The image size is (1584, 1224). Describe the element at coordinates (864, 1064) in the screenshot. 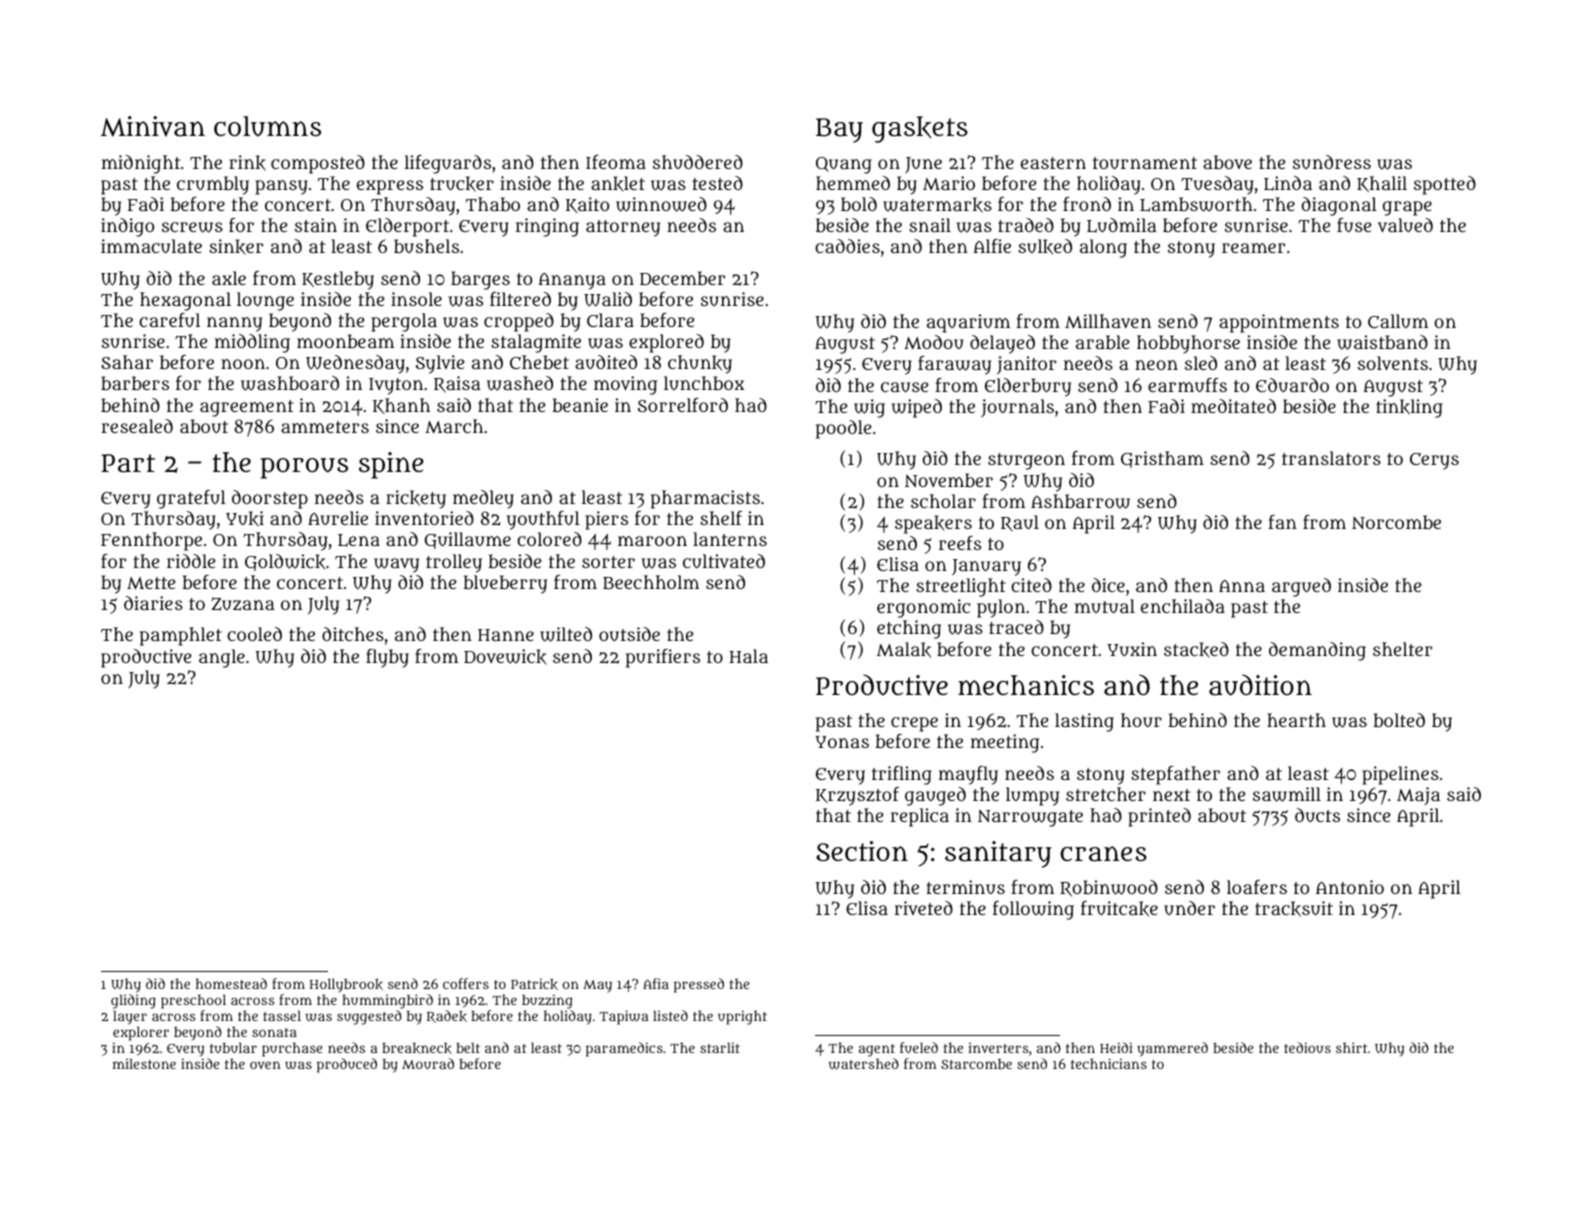

I see `watershed` at that location.
